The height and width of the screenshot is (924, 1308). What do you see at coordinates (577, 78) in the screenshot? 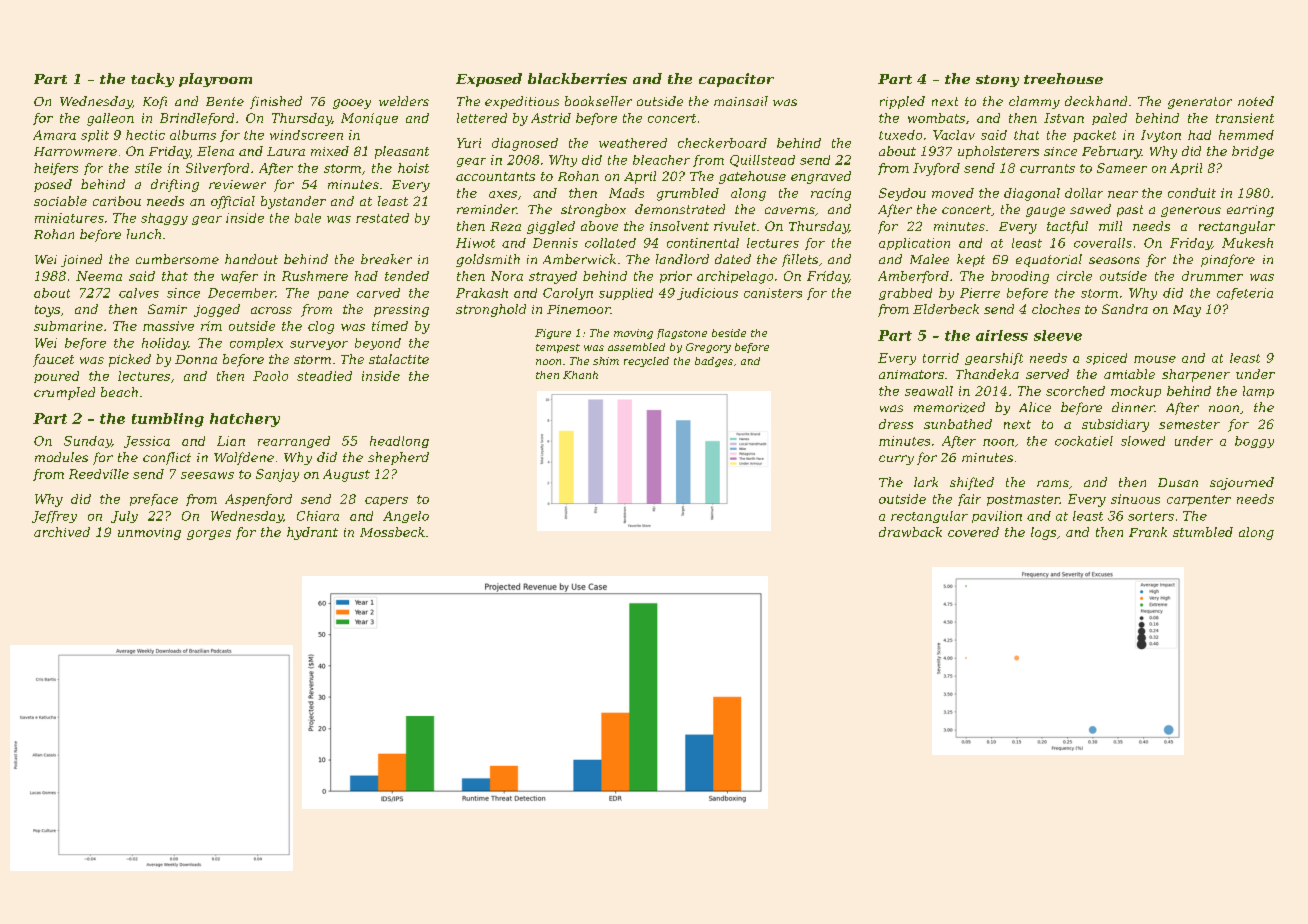
I see `blackberries` at bounding box center [577, 78].
